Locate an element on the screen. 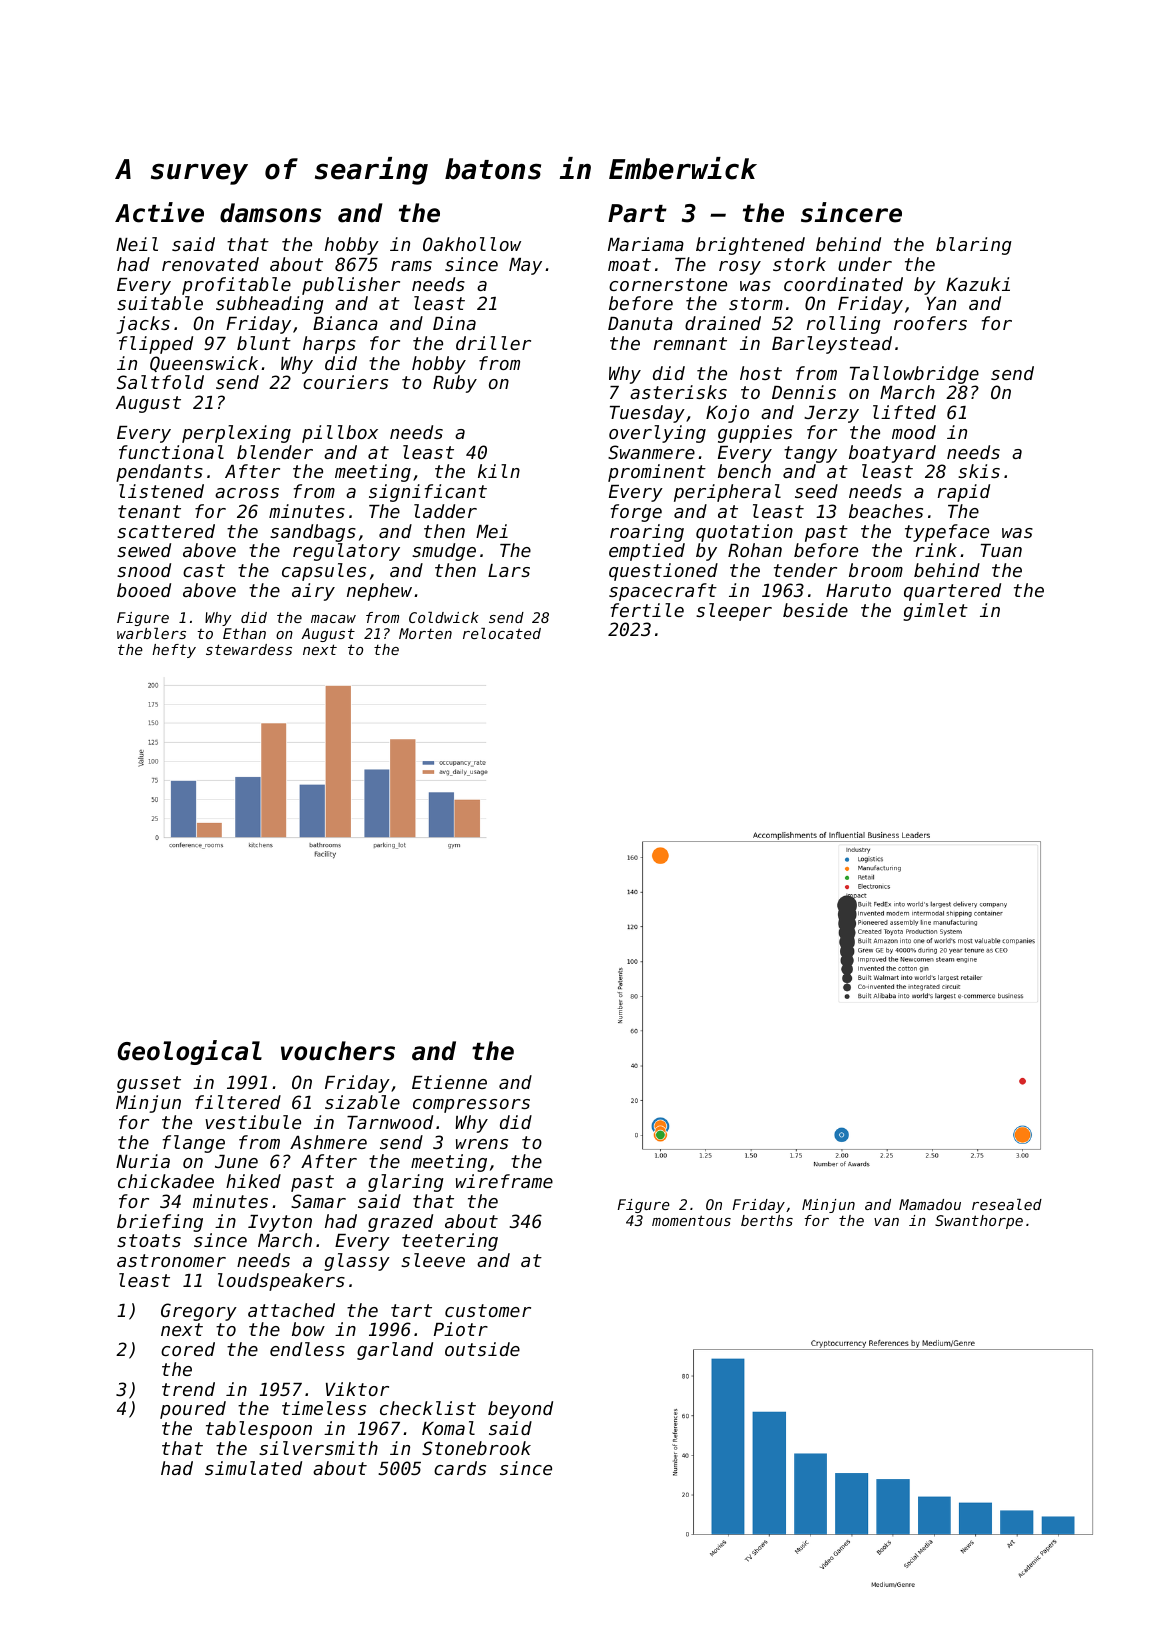  Piotr is located at coordinates (461, 1329).
